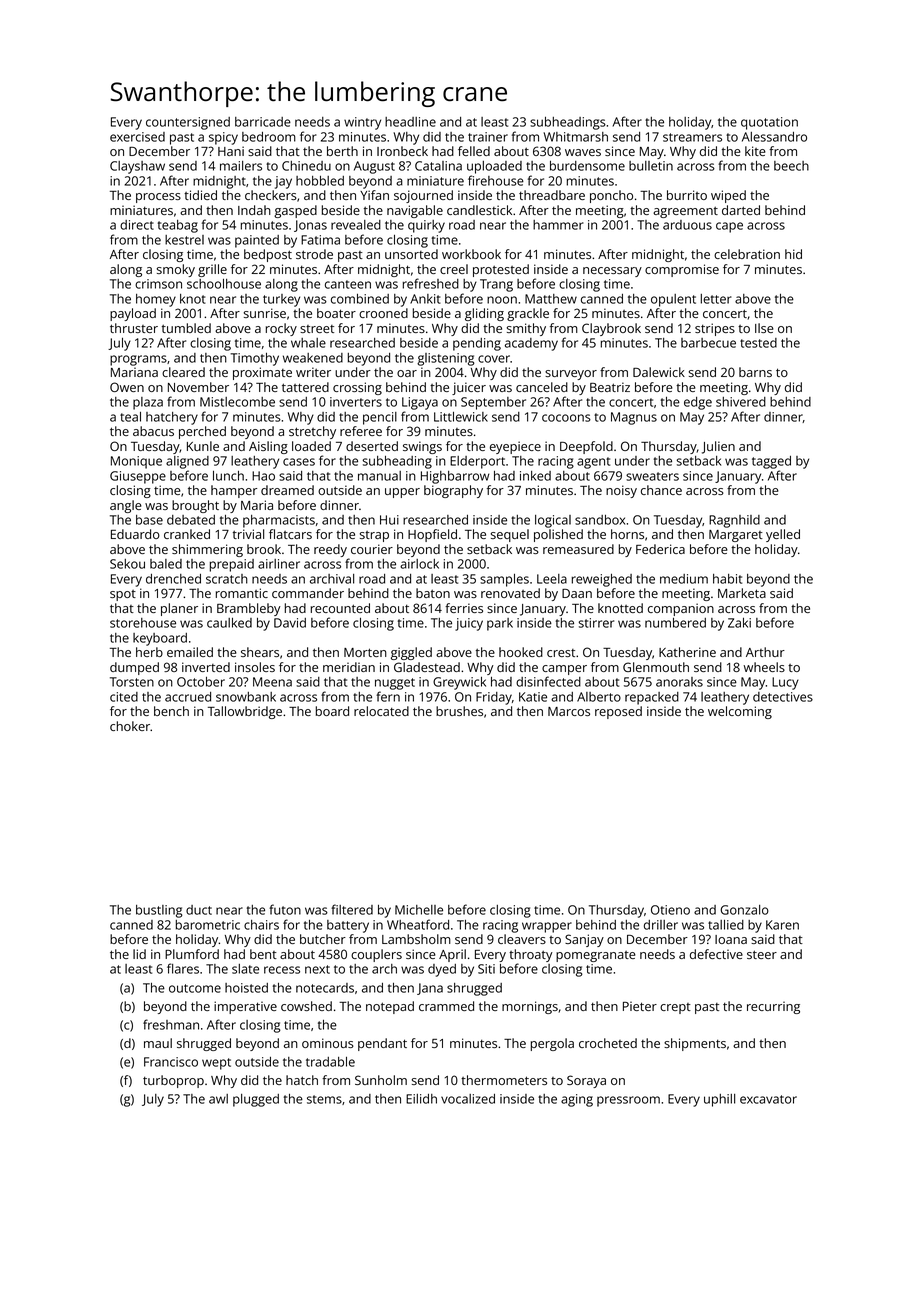  Describe the element at coordinates (740, 712) in the screenshot. I see `welcoming` at that location.
